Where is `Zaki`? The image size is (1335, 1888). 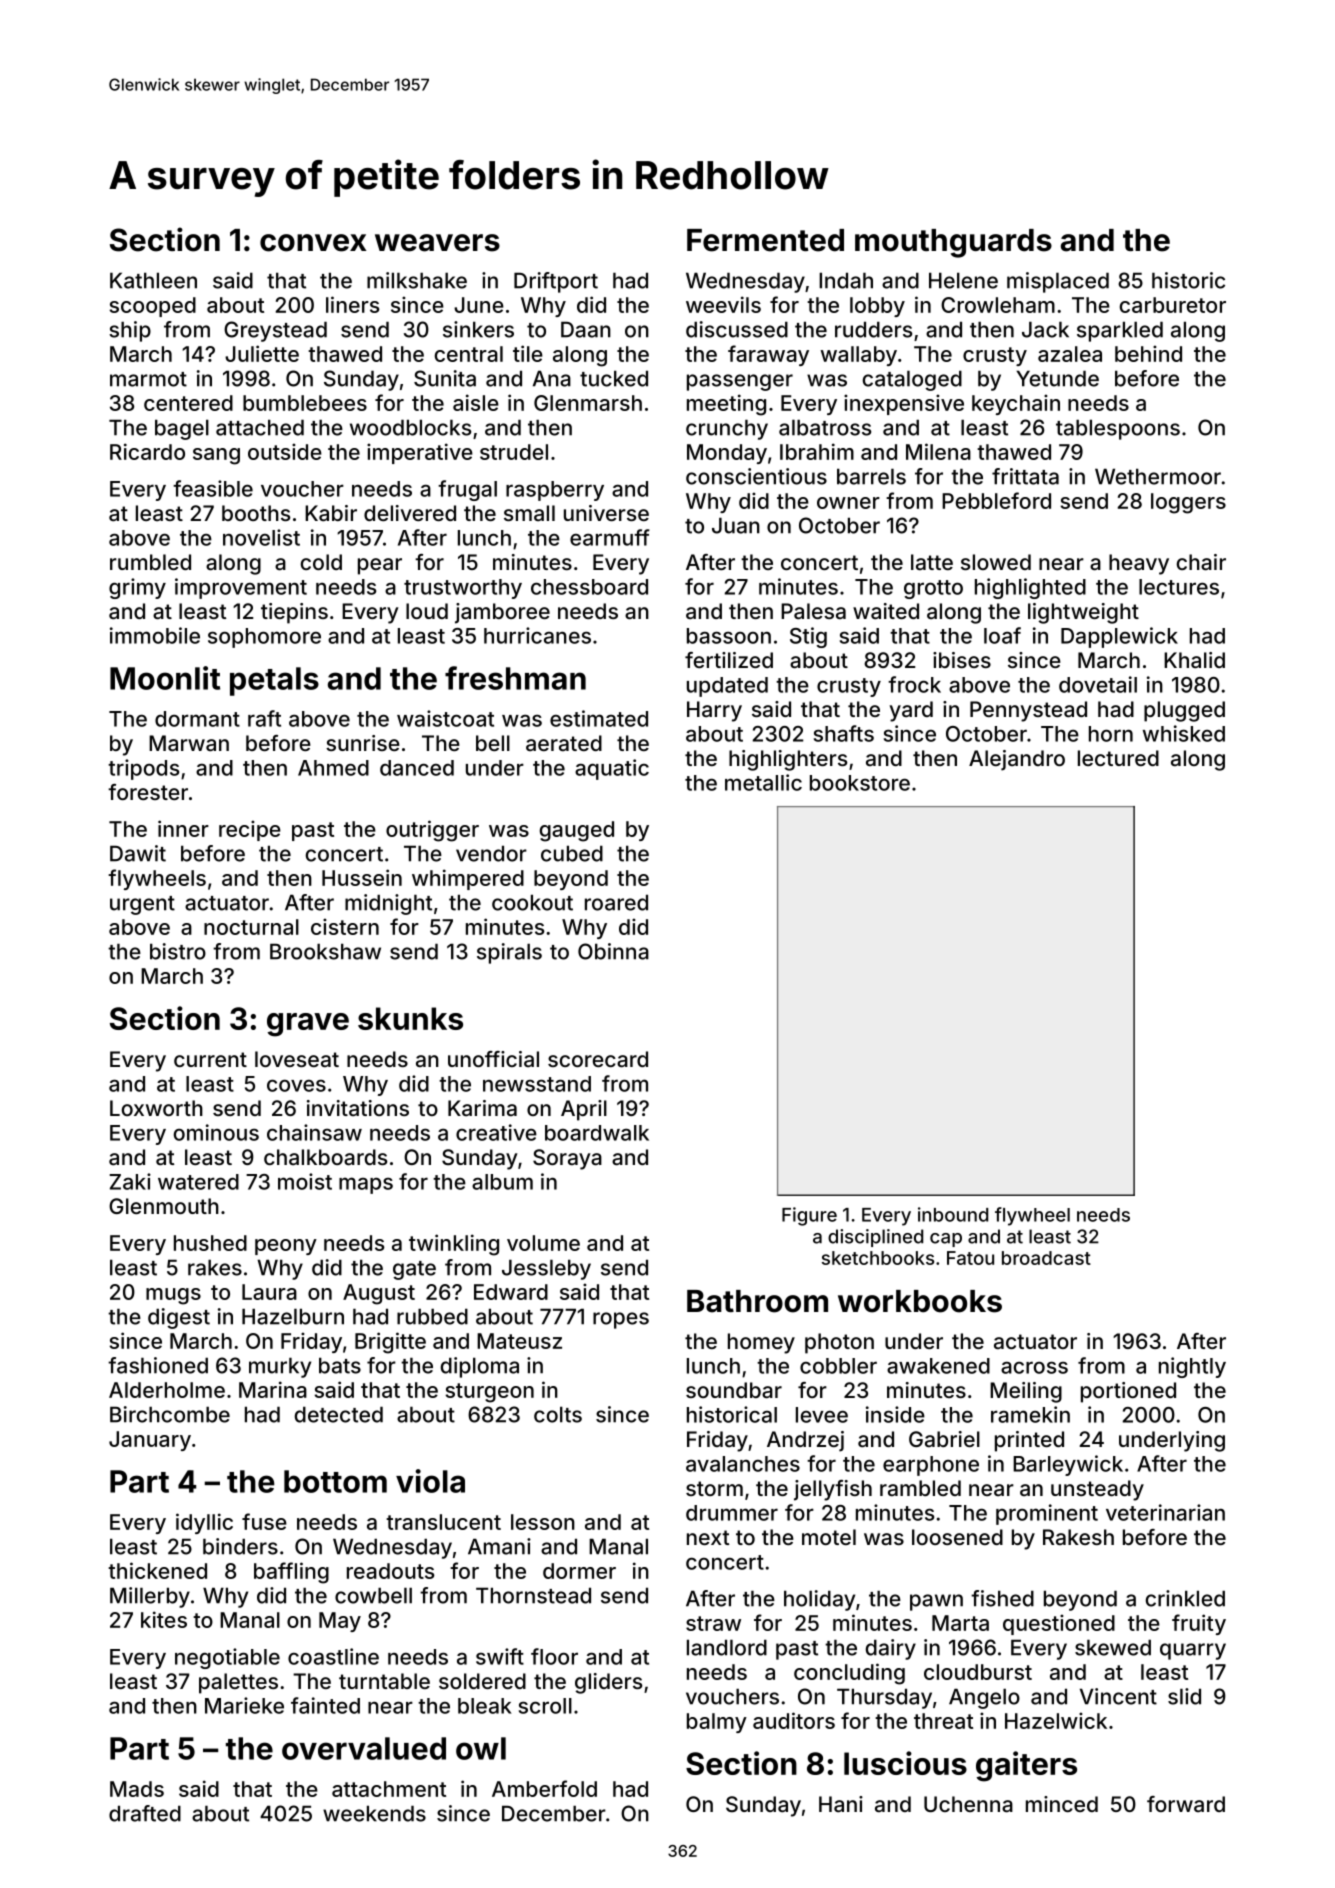 Zaki is located at coordinates (130, 1181).
